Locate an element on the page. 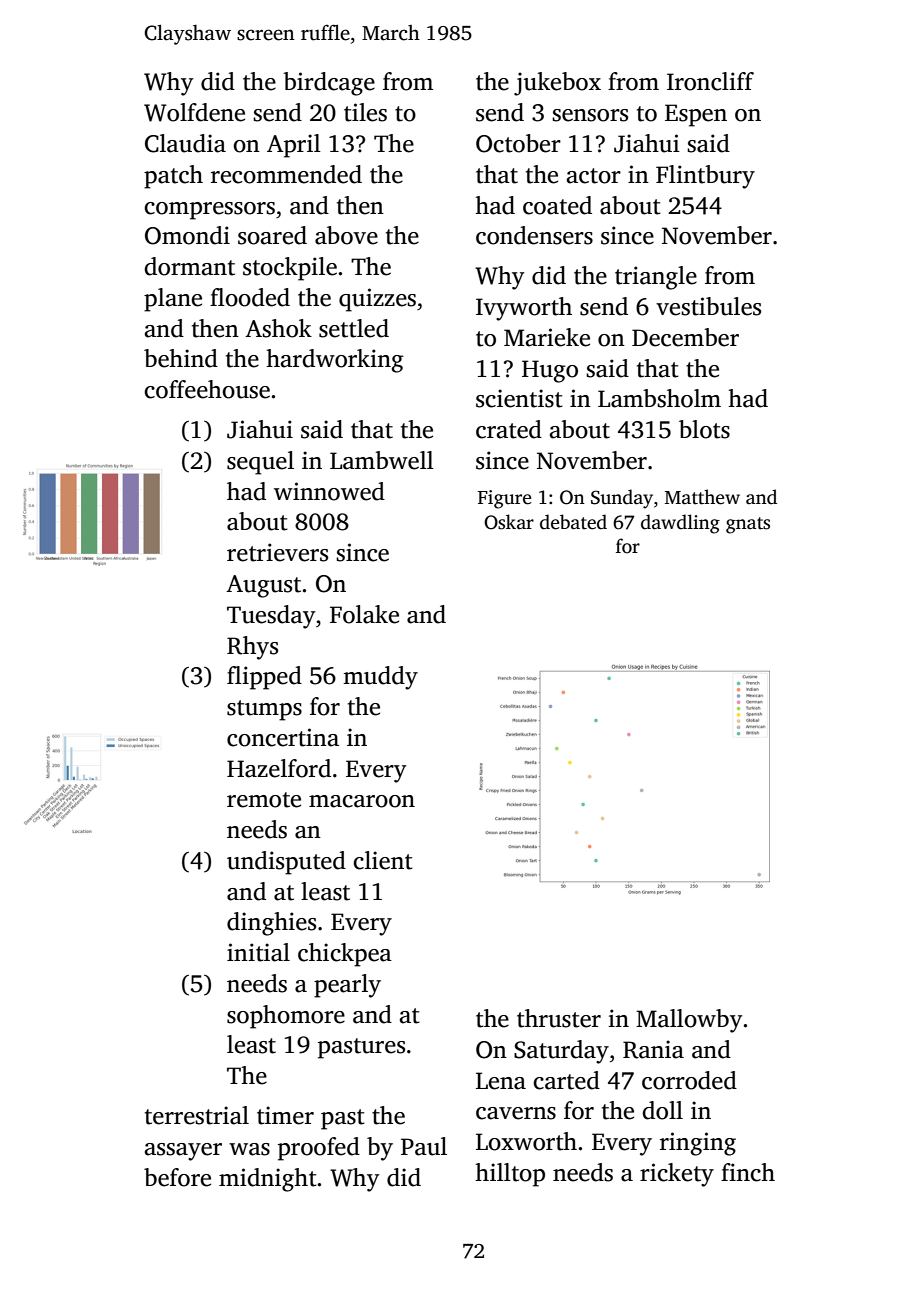 Image resolution: width=924 pixels, height=1311 pixels. Flintbury is located at coordinates (705, 177).
